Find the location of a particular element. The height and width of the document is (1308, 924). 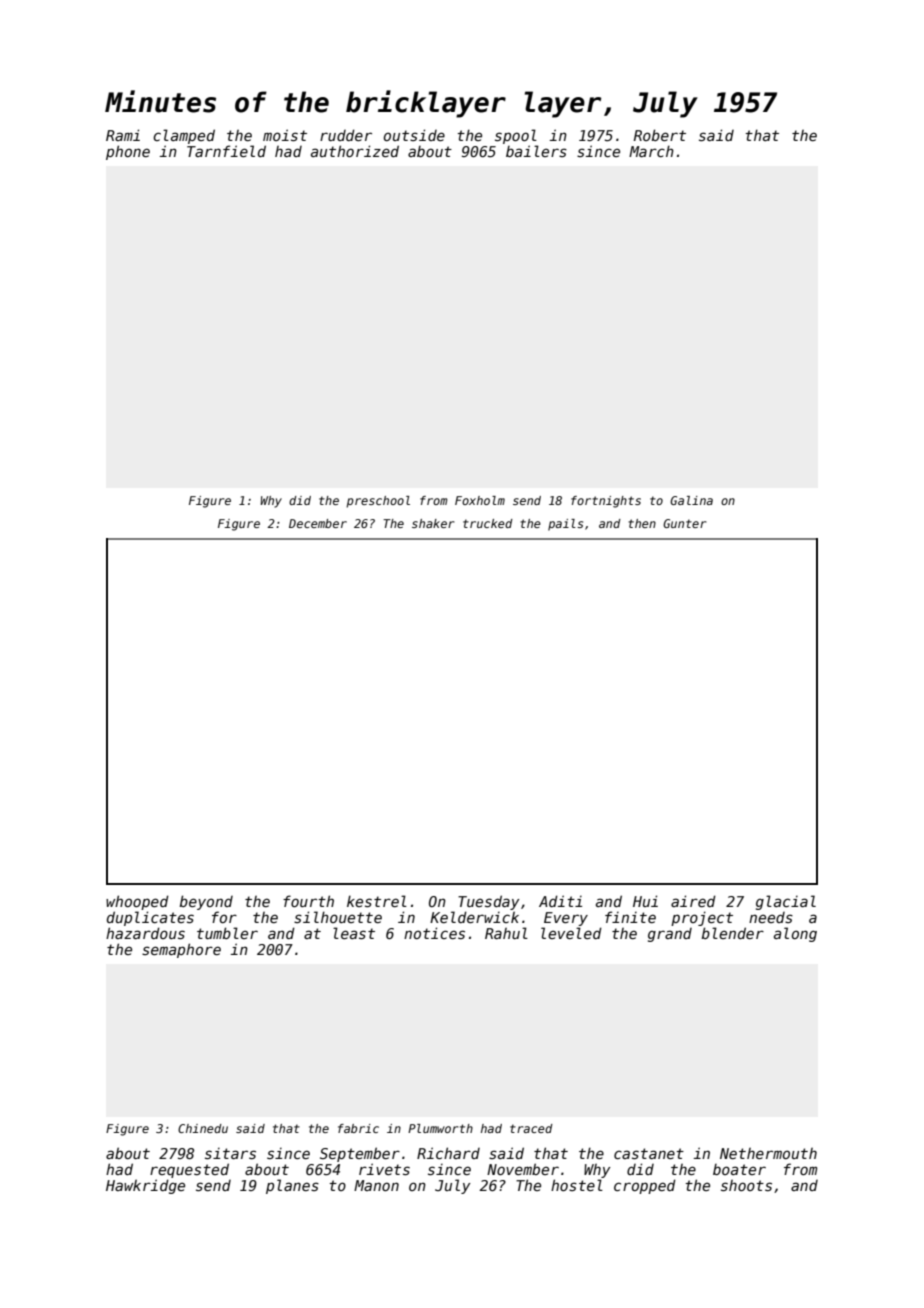

hostel is located at coordinates (577, 1185).
